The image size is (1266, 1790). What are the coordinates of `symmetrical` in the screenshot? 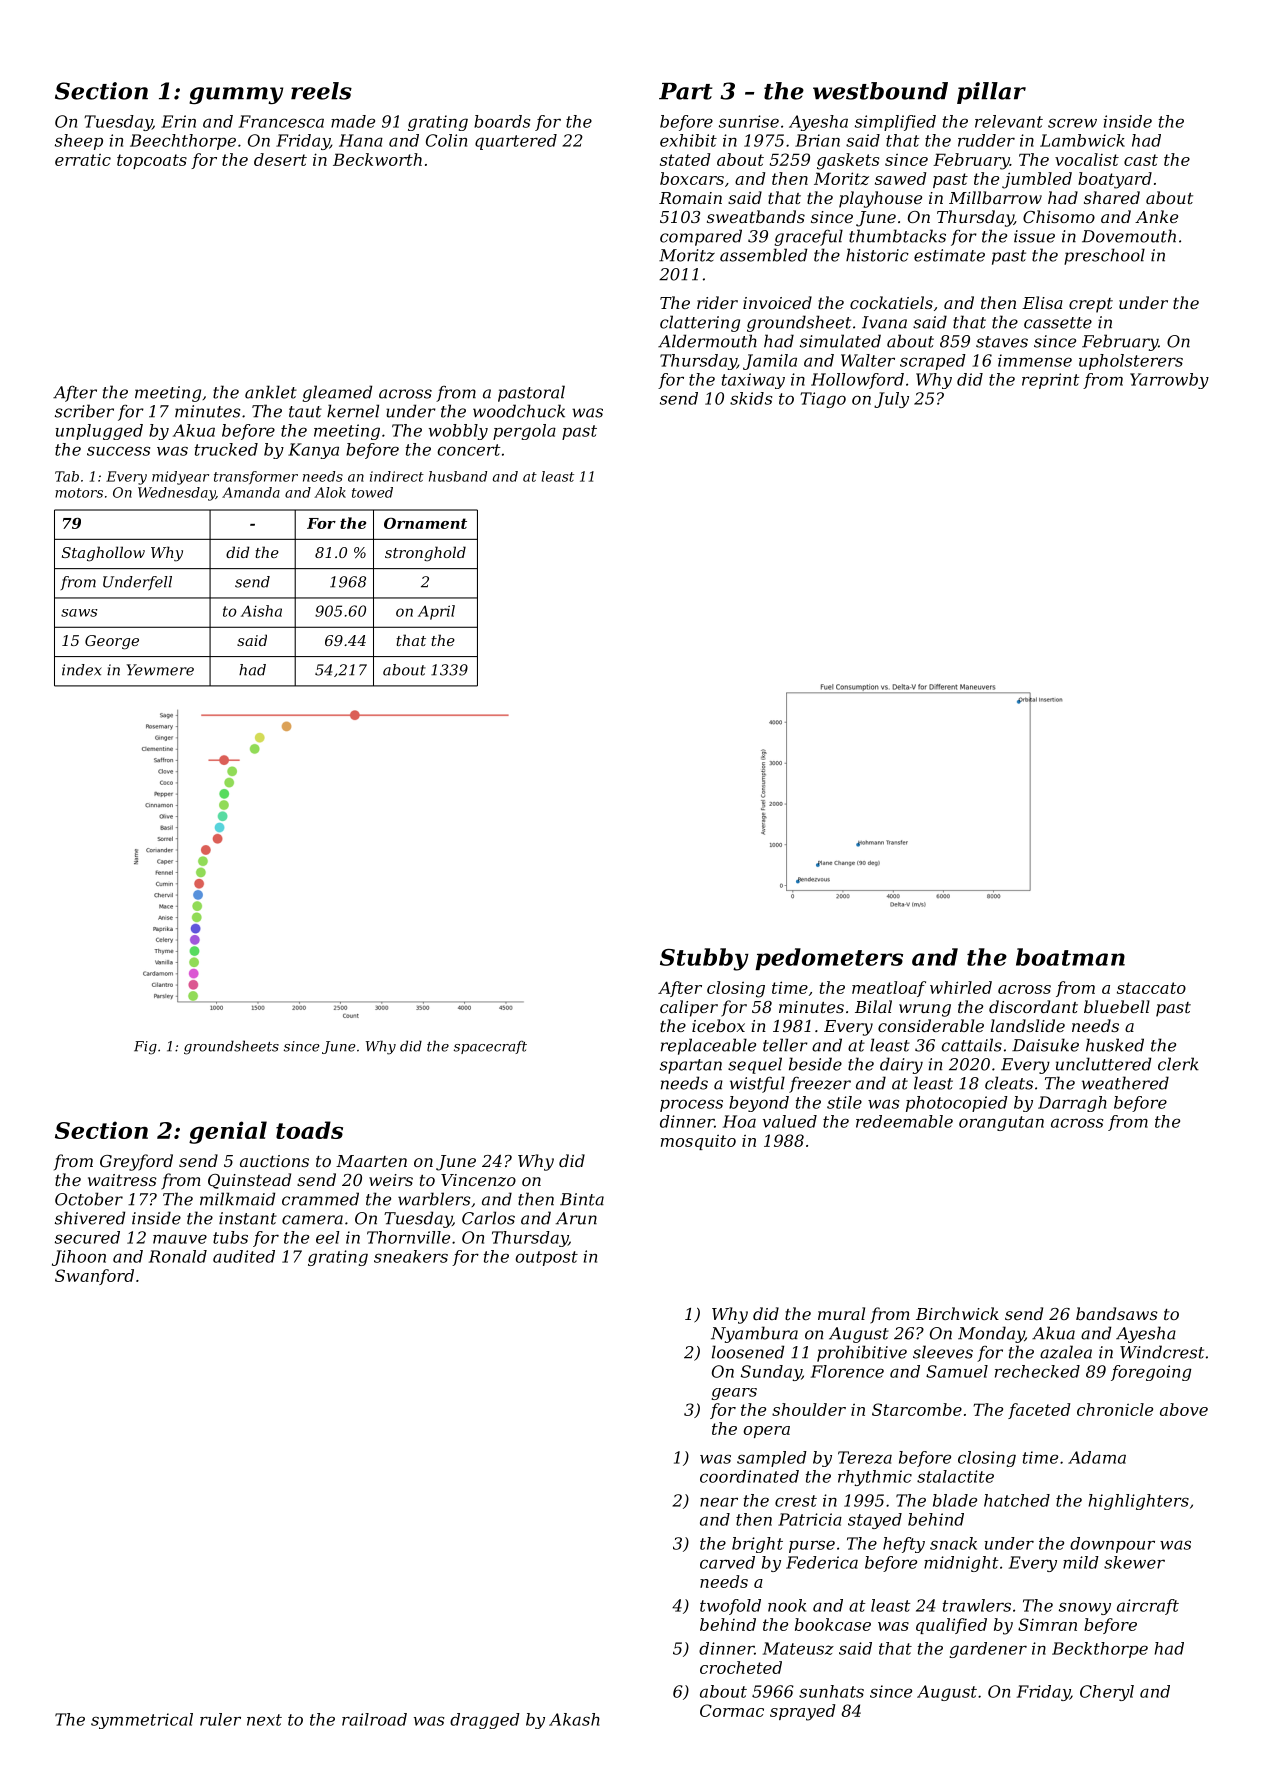 It's located at (142, 1721).
